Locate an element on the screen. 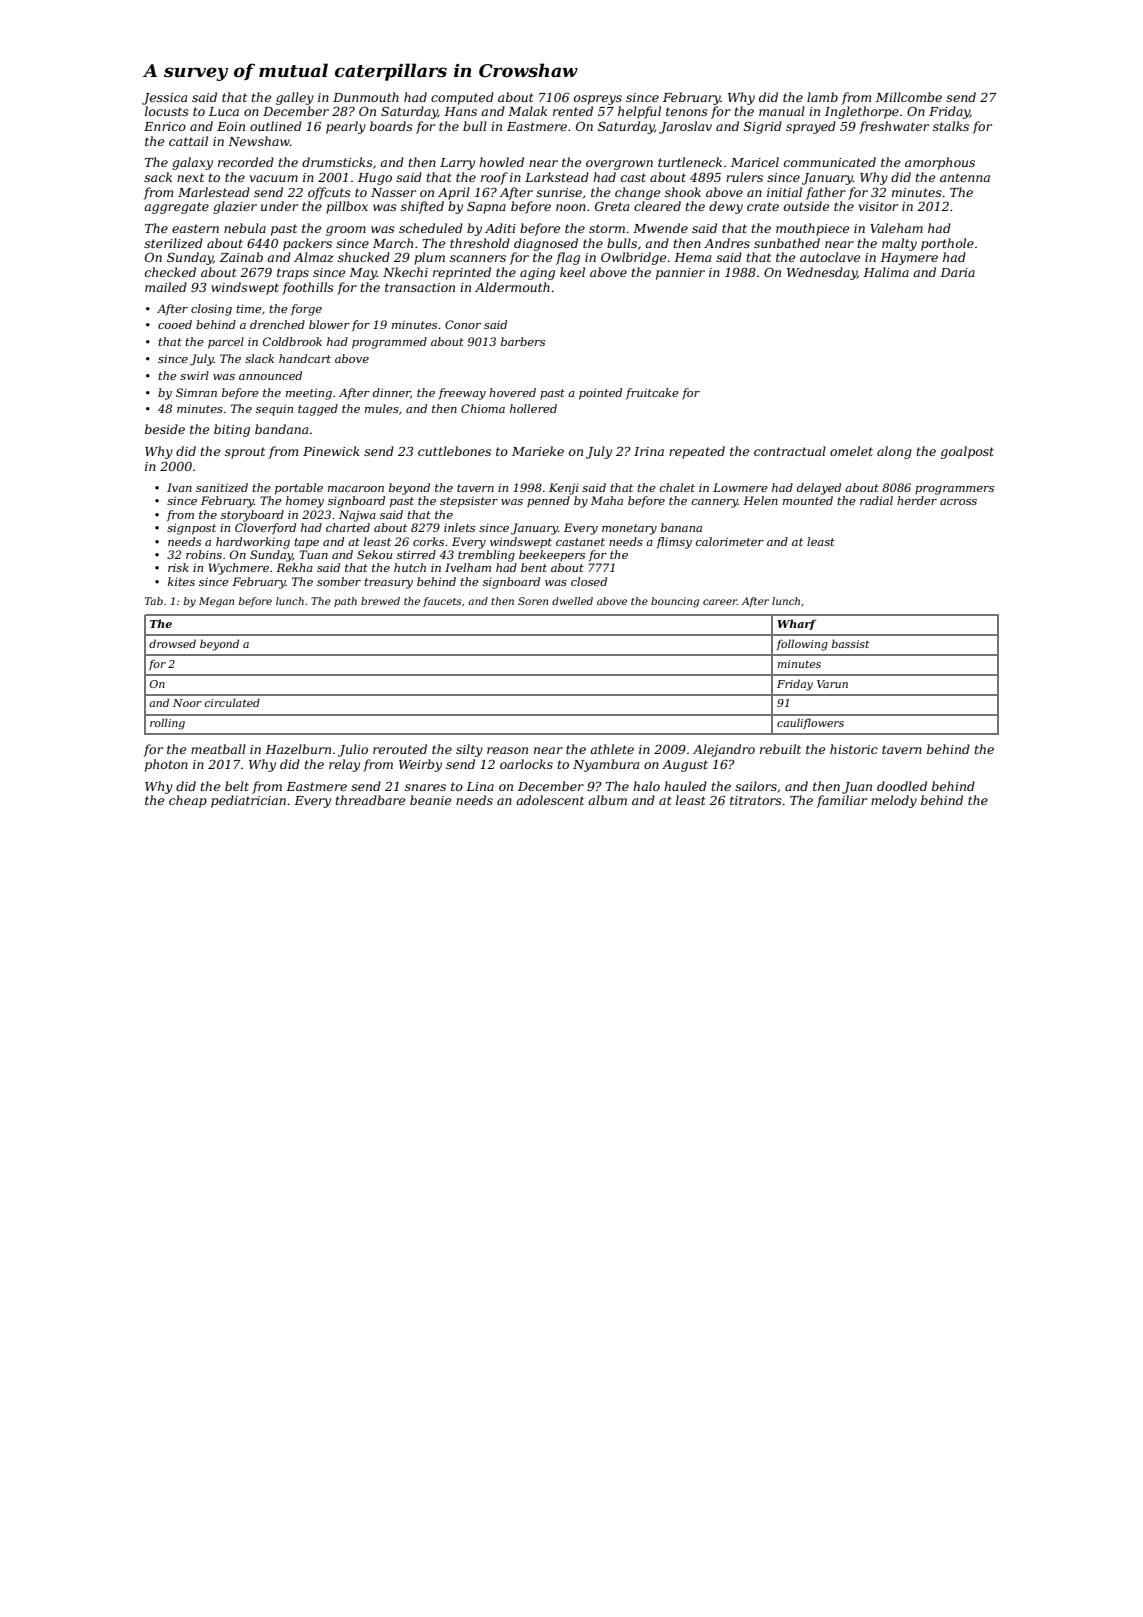 This screenshot has width=1143, height=1617. Millcombe is located at coordinates (909, 97).
